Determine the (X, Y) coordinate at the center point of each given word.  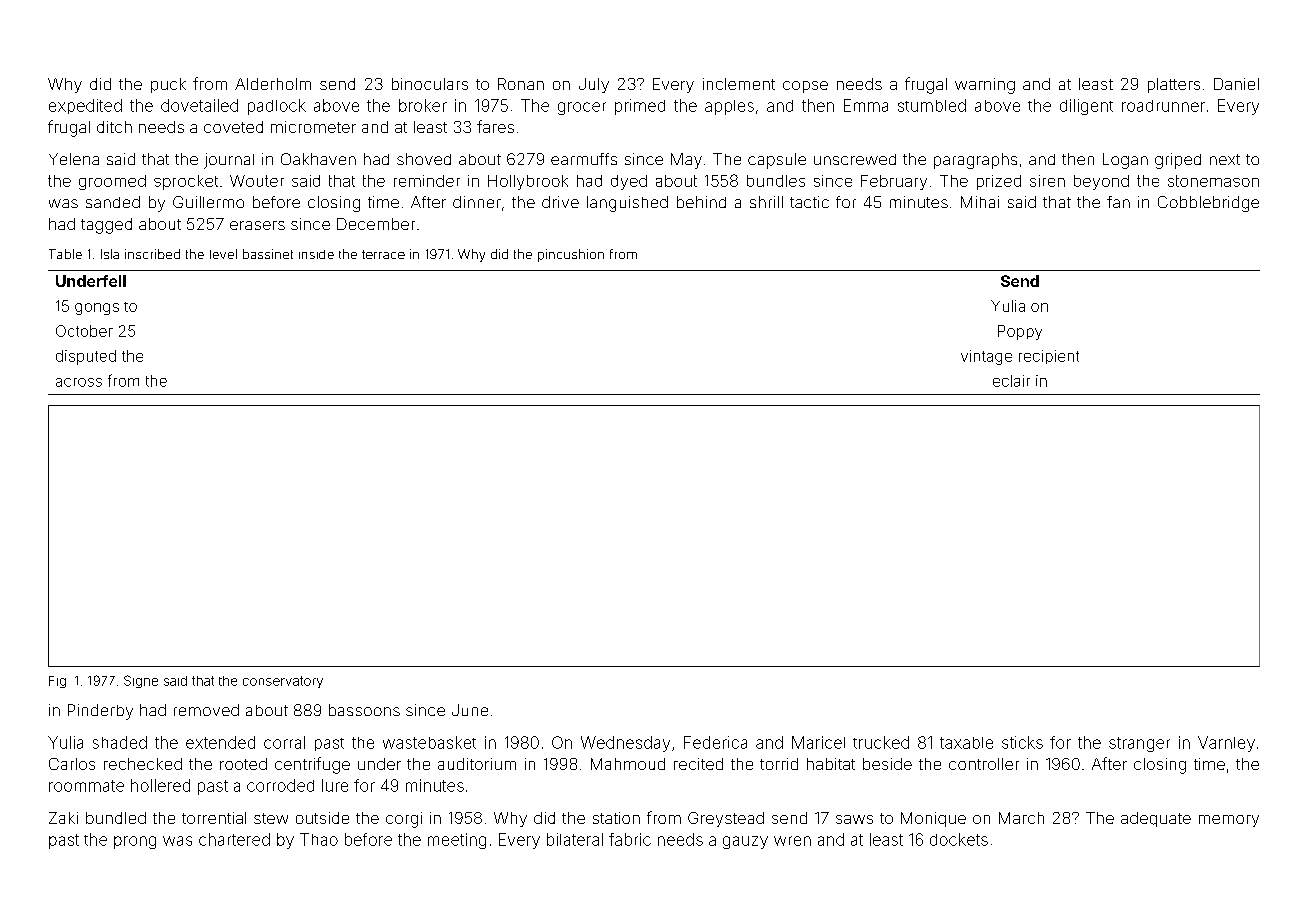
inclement (739, 84)
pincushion (571, 255)
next (1225, 159)
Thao (319, 839)
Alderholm (273, 84)
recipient (1049, 357)
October (84, 331)
